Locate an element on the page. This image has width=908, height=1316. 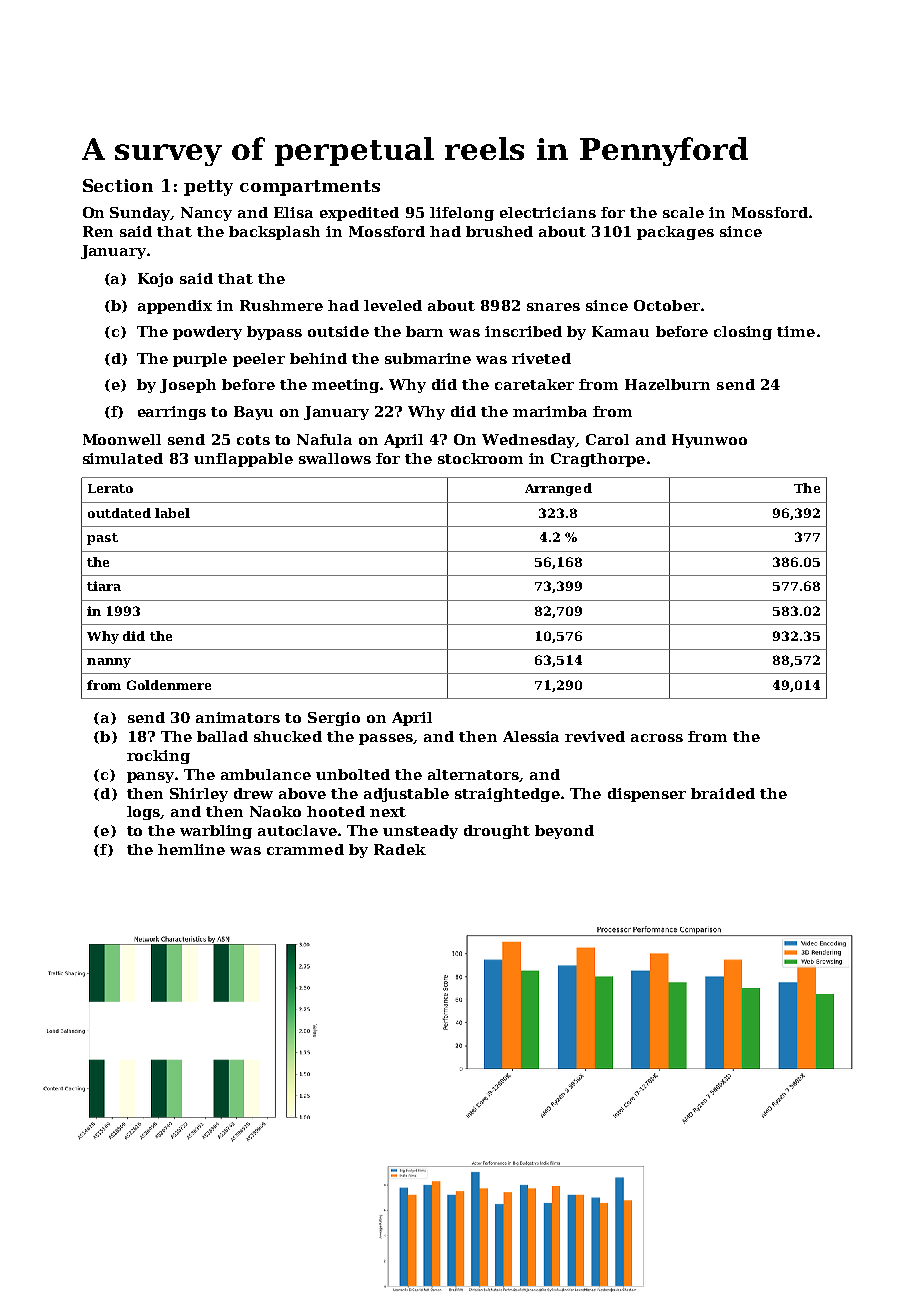
Radek is located at coordinates (400, 849).
